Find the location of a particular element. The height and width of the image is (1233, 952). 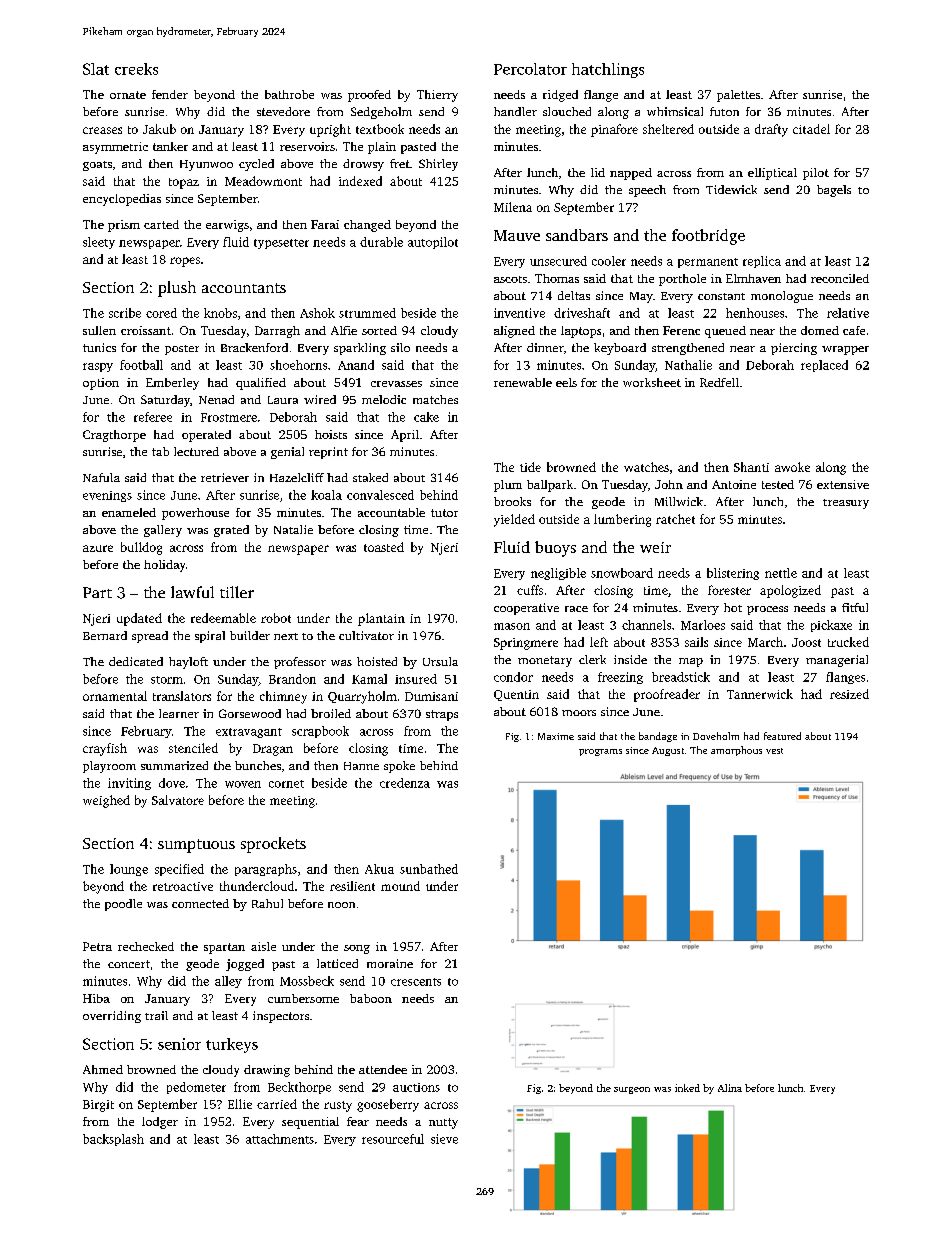

trucked is located at coordinates (848, 642).
